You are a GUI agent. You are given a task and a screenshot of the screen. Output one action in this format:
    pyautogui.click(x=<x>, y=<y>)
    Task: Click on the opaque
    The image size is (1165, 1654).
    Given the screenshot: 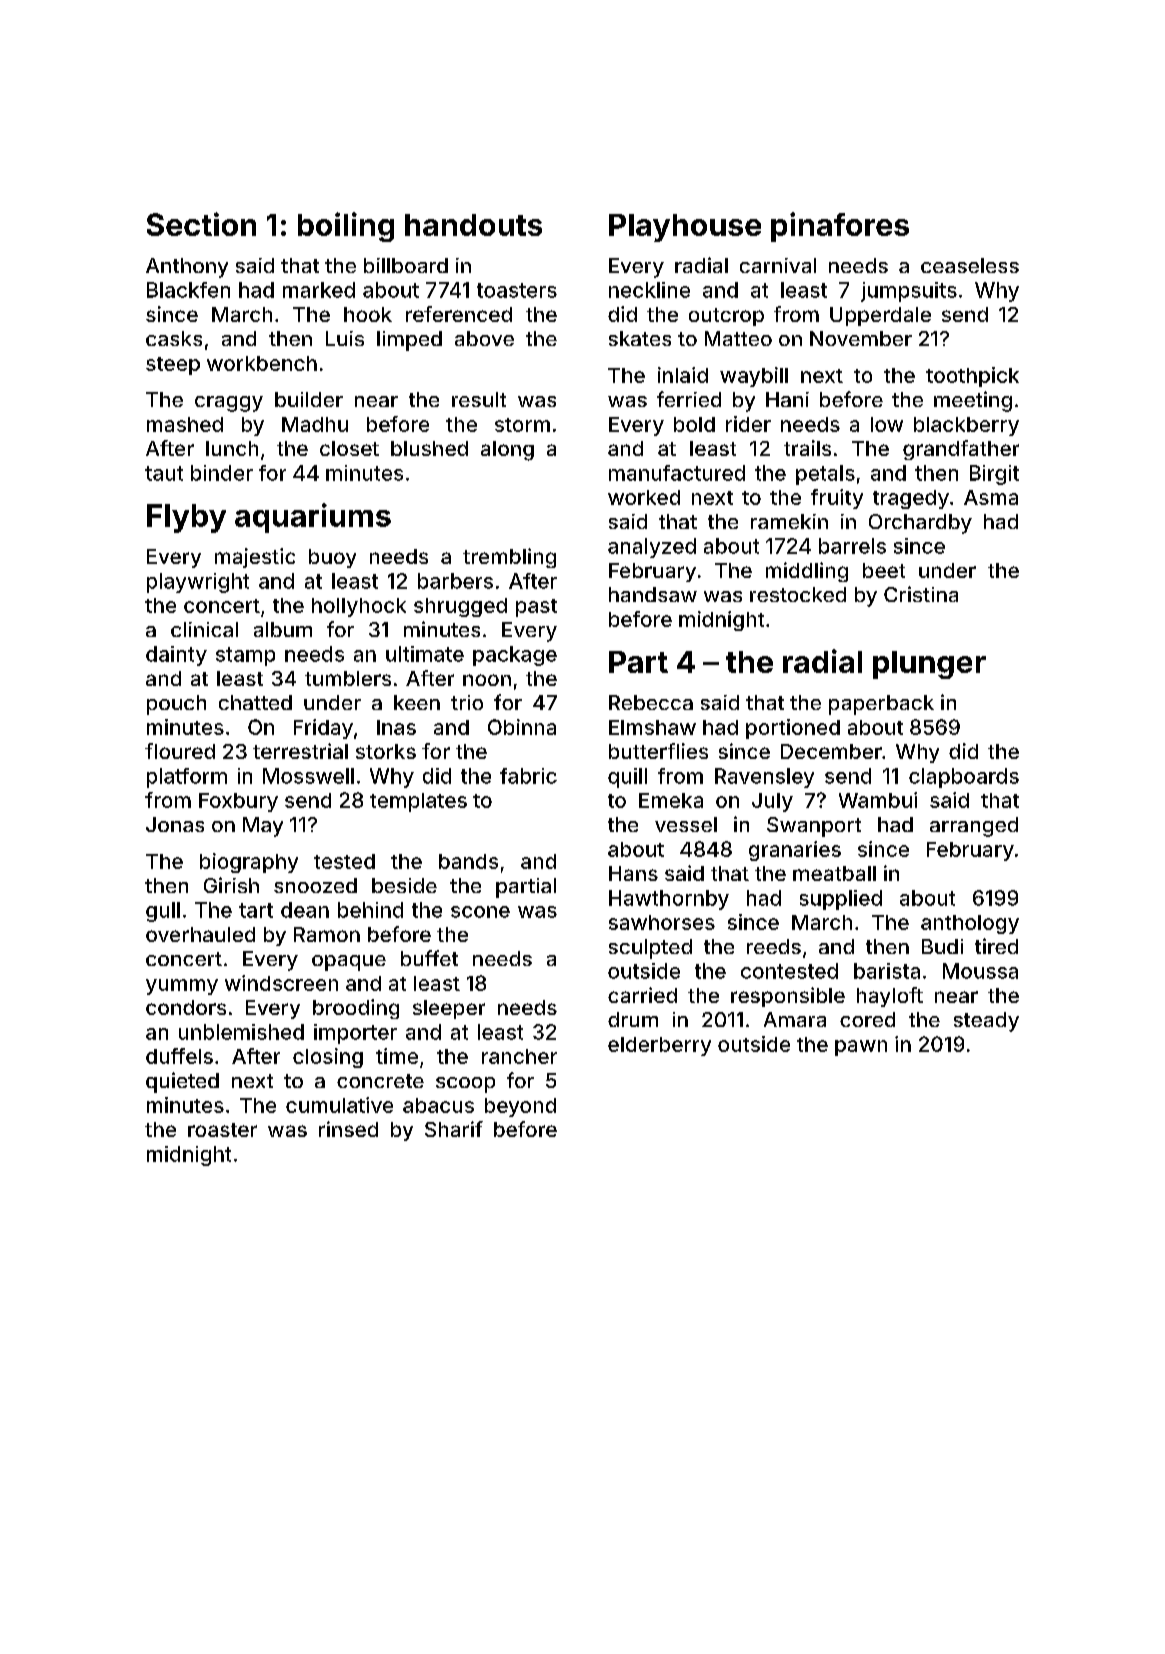 What is the action you would take?
    pyautogui.click(x=349, y=963)
